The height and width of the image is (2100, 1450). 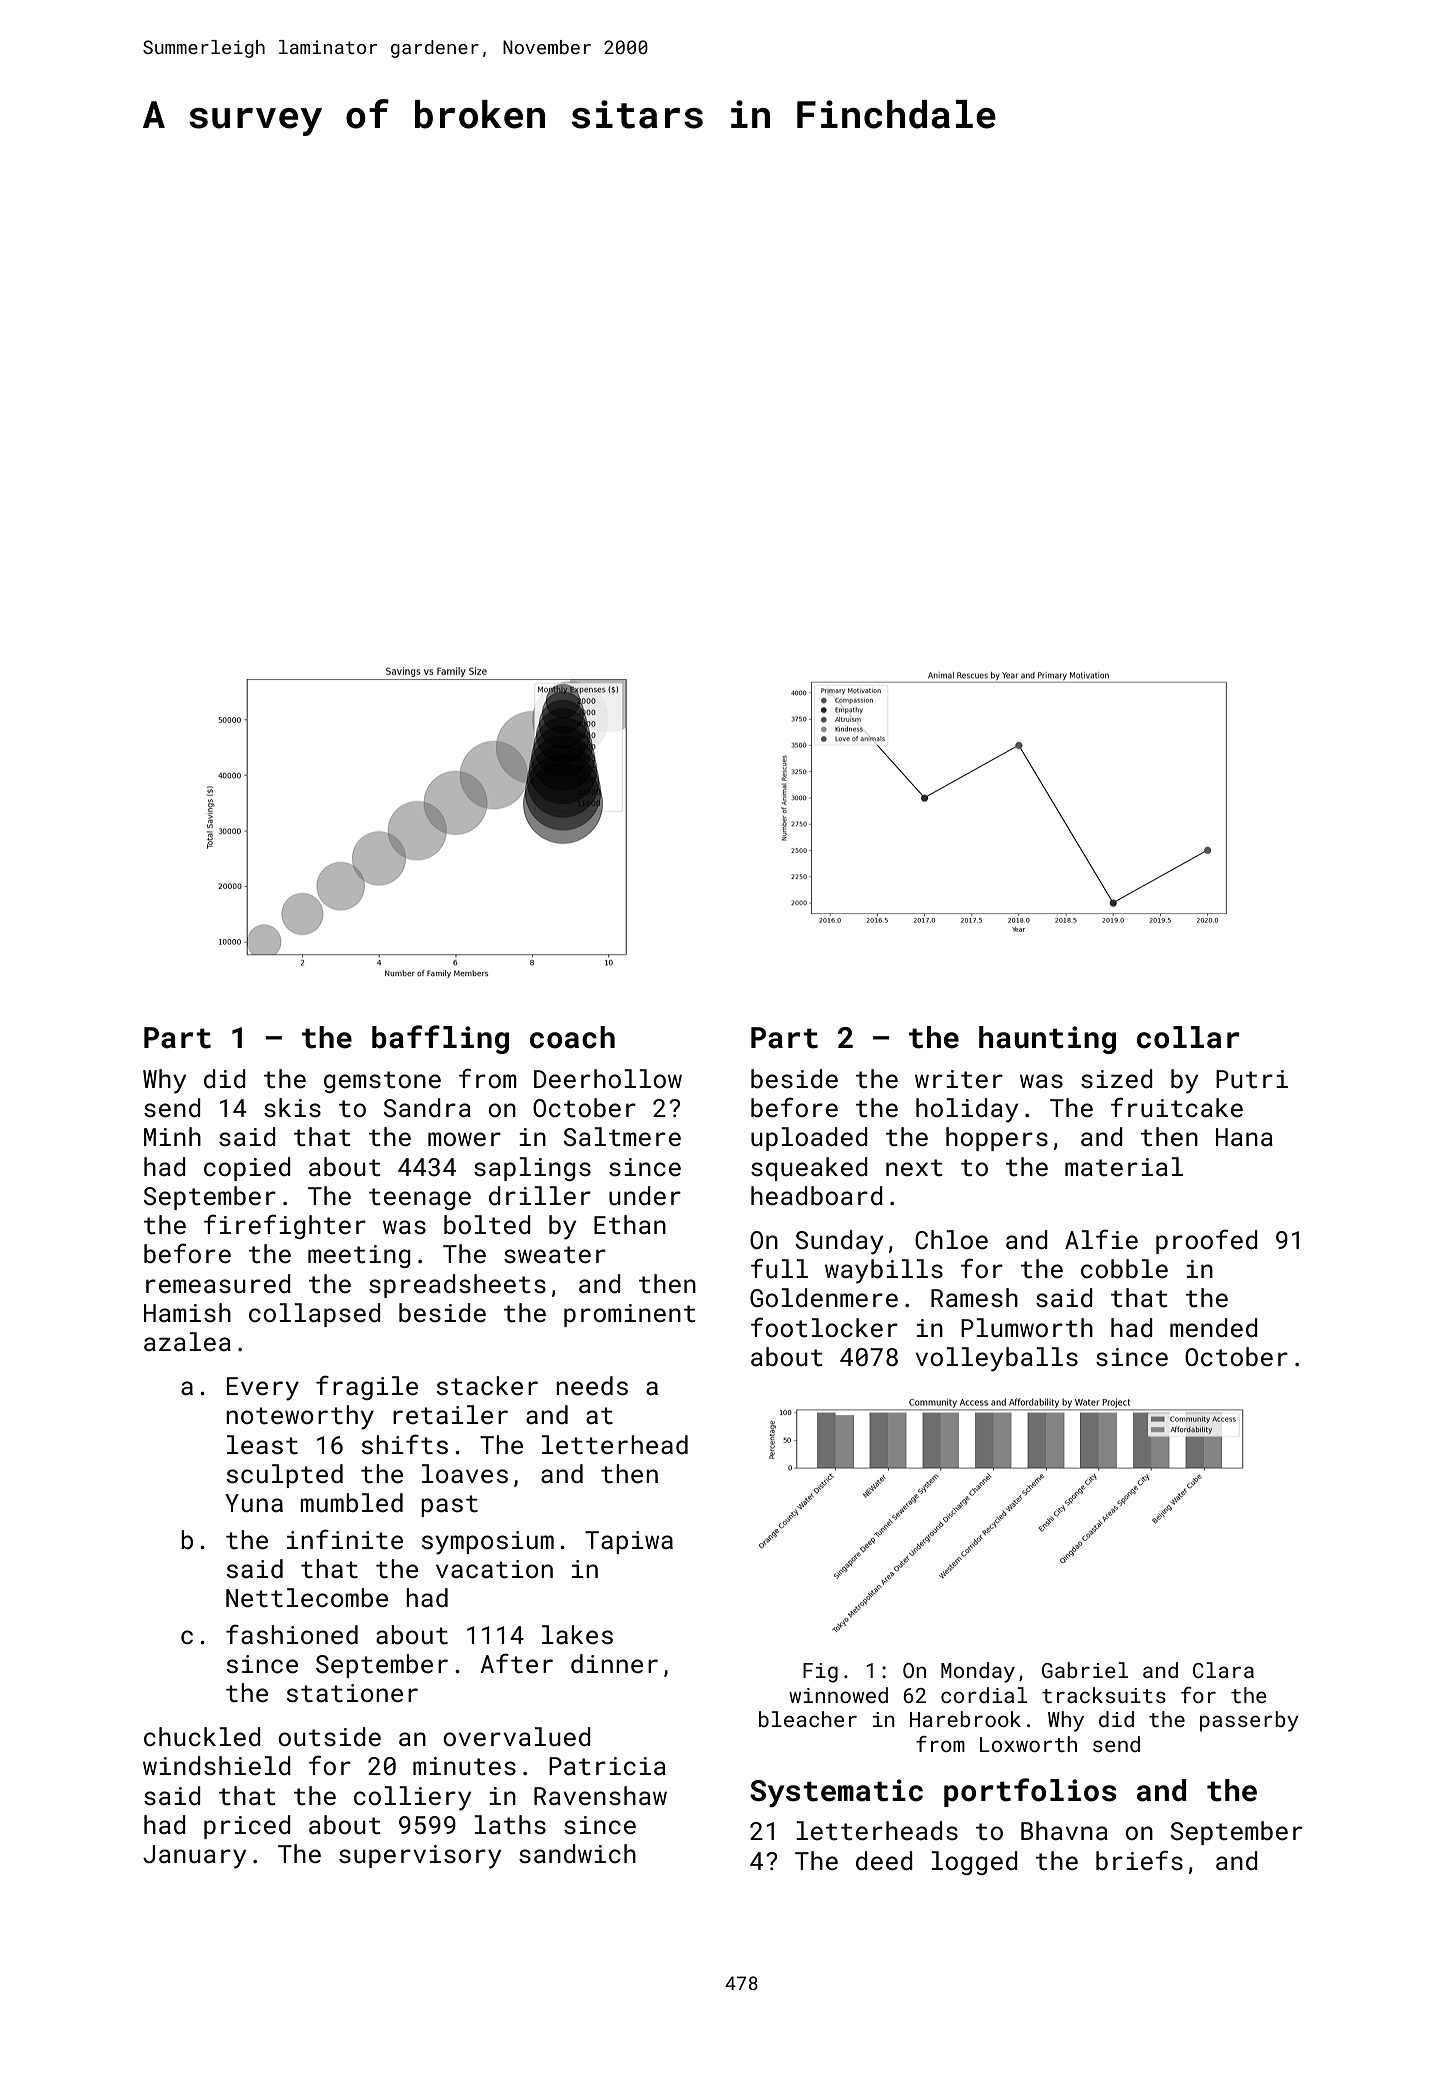 I want to click on Gabriel, so click(x=1085, y=1670).
